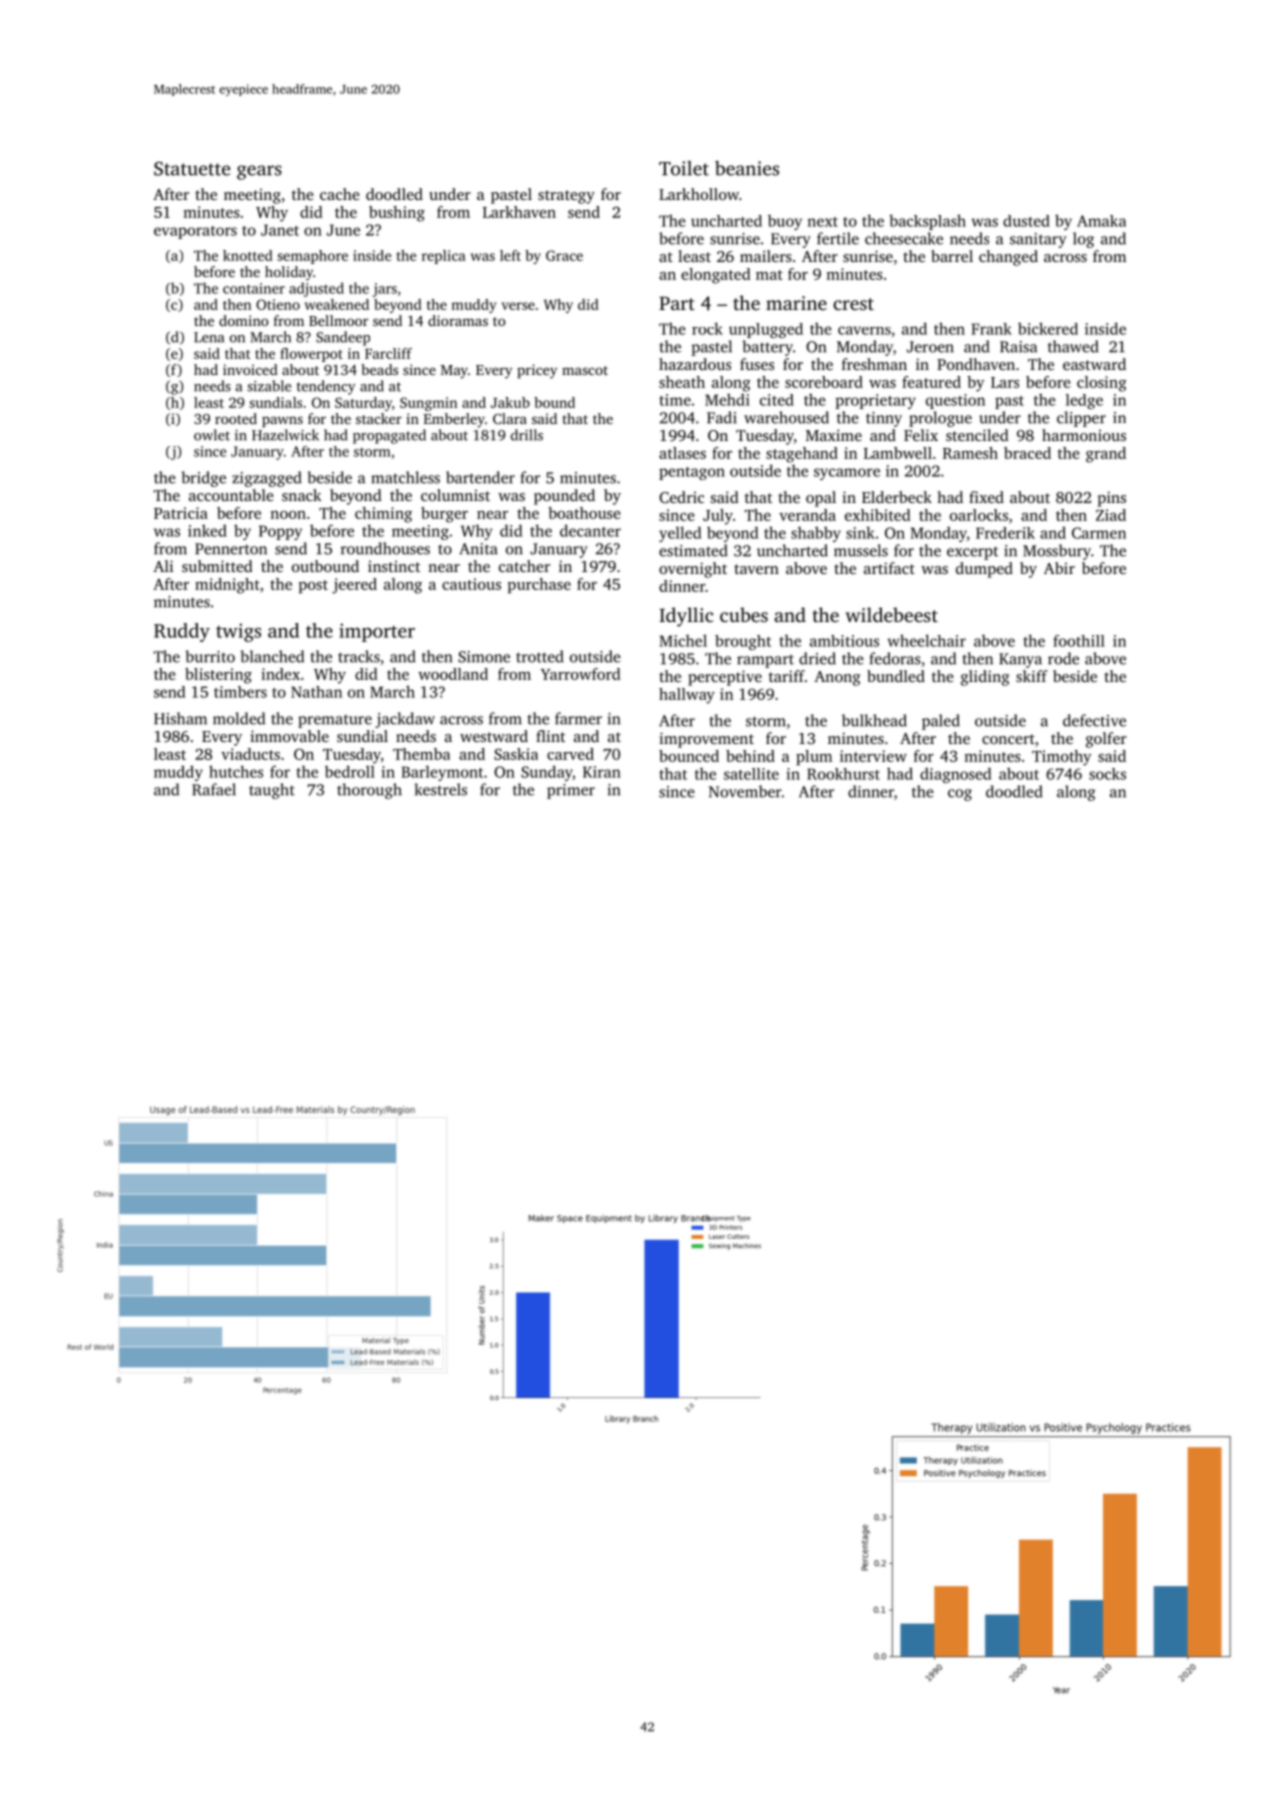  I want to click on Kiran, so click(602, 772).
